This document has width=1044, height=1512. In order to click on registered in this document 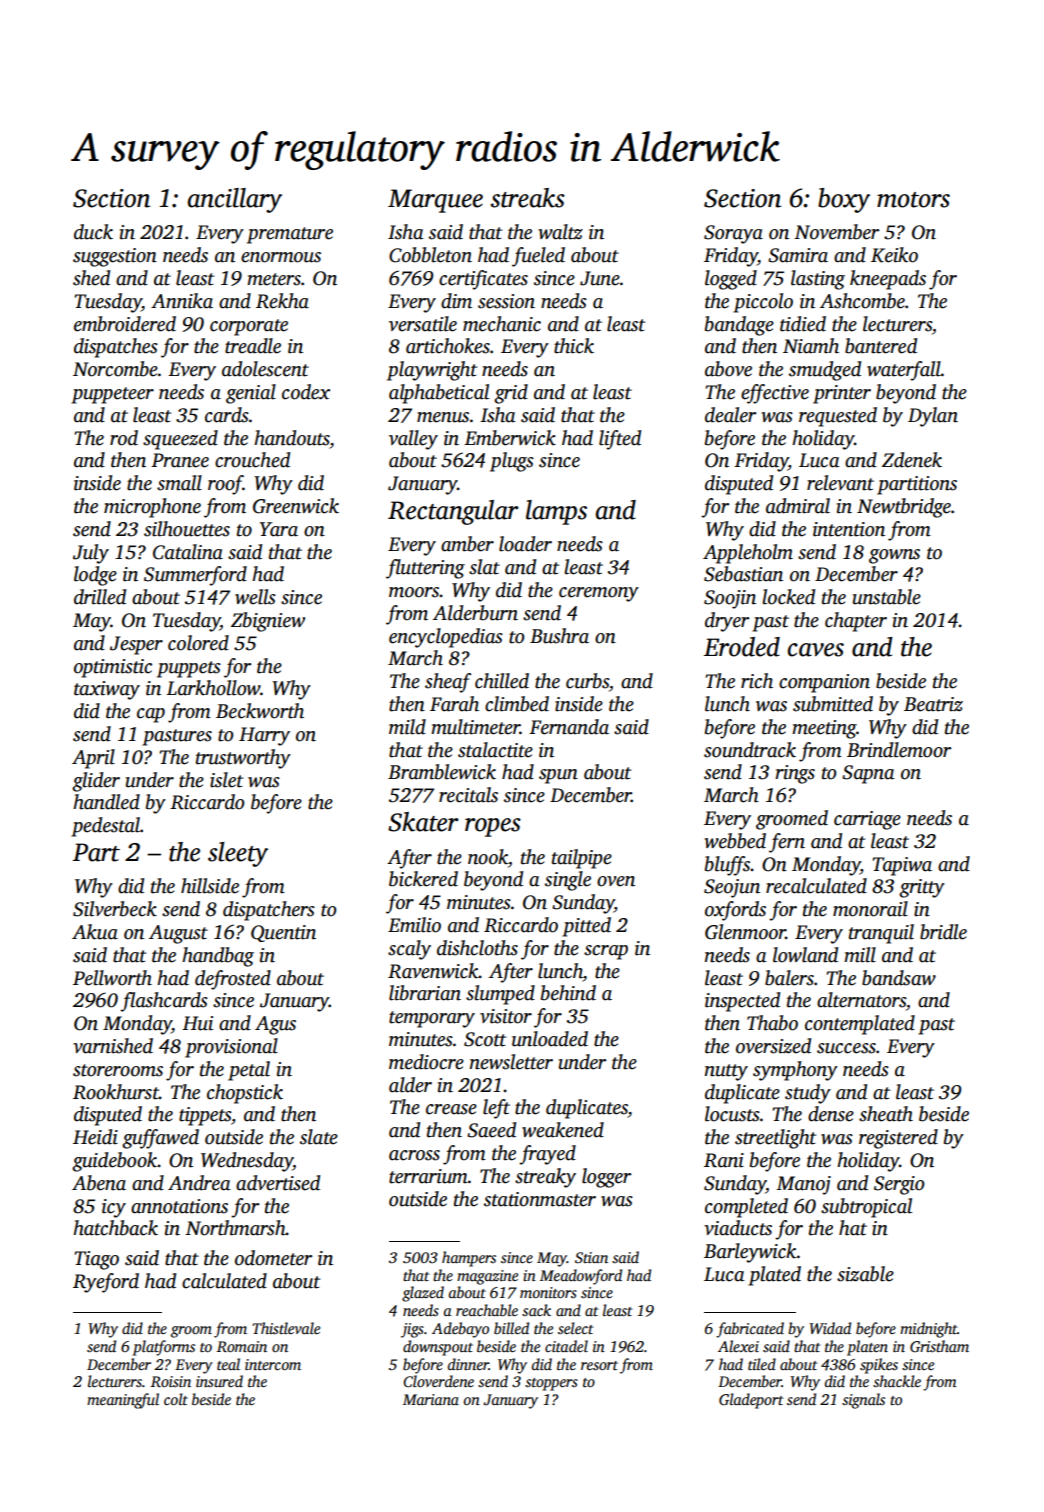, I will do `click(898, 1139)`.
